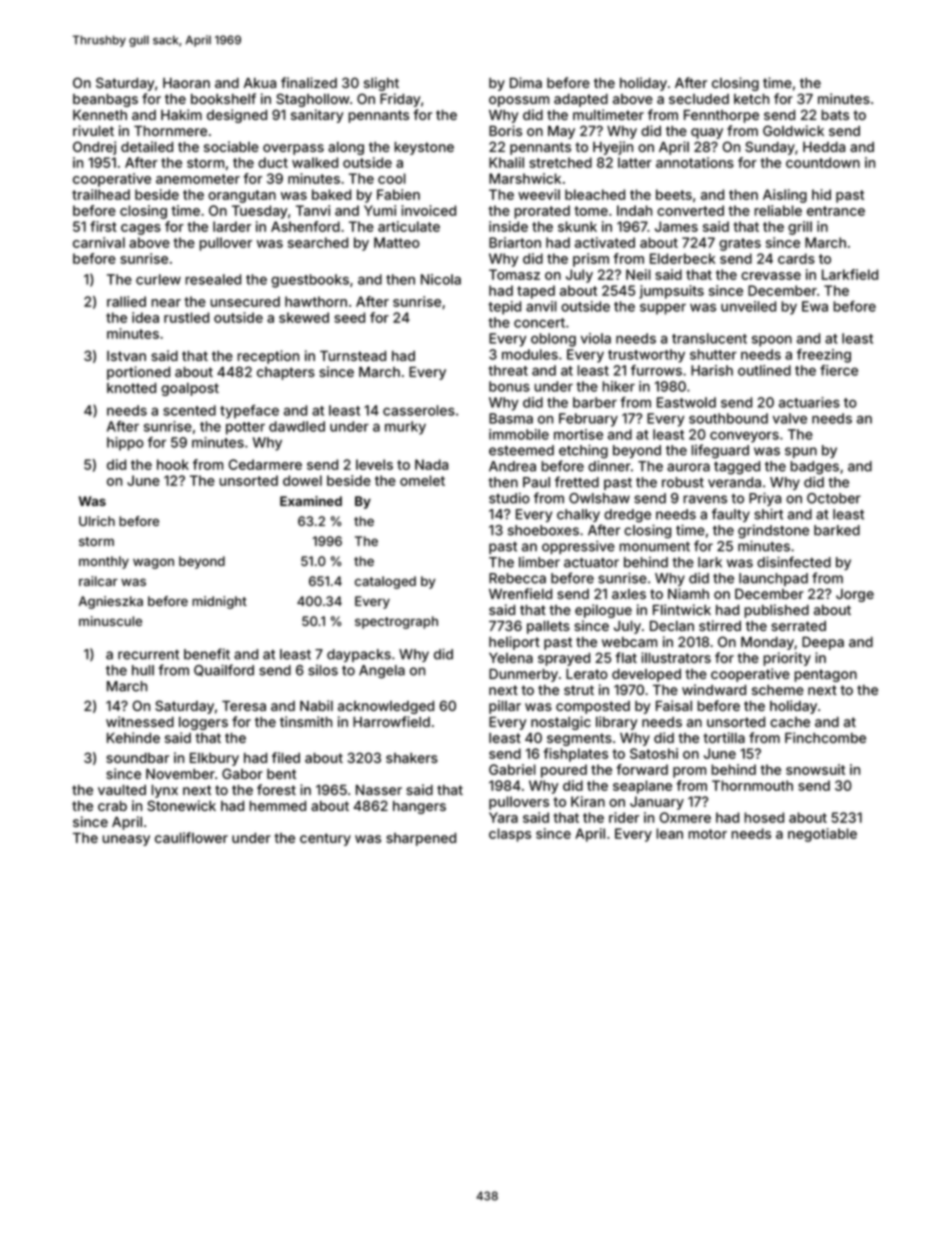  What do you see at coordinates (815, 769) in the image?
I see `snowsuit` at bounding box center [815, 769].
